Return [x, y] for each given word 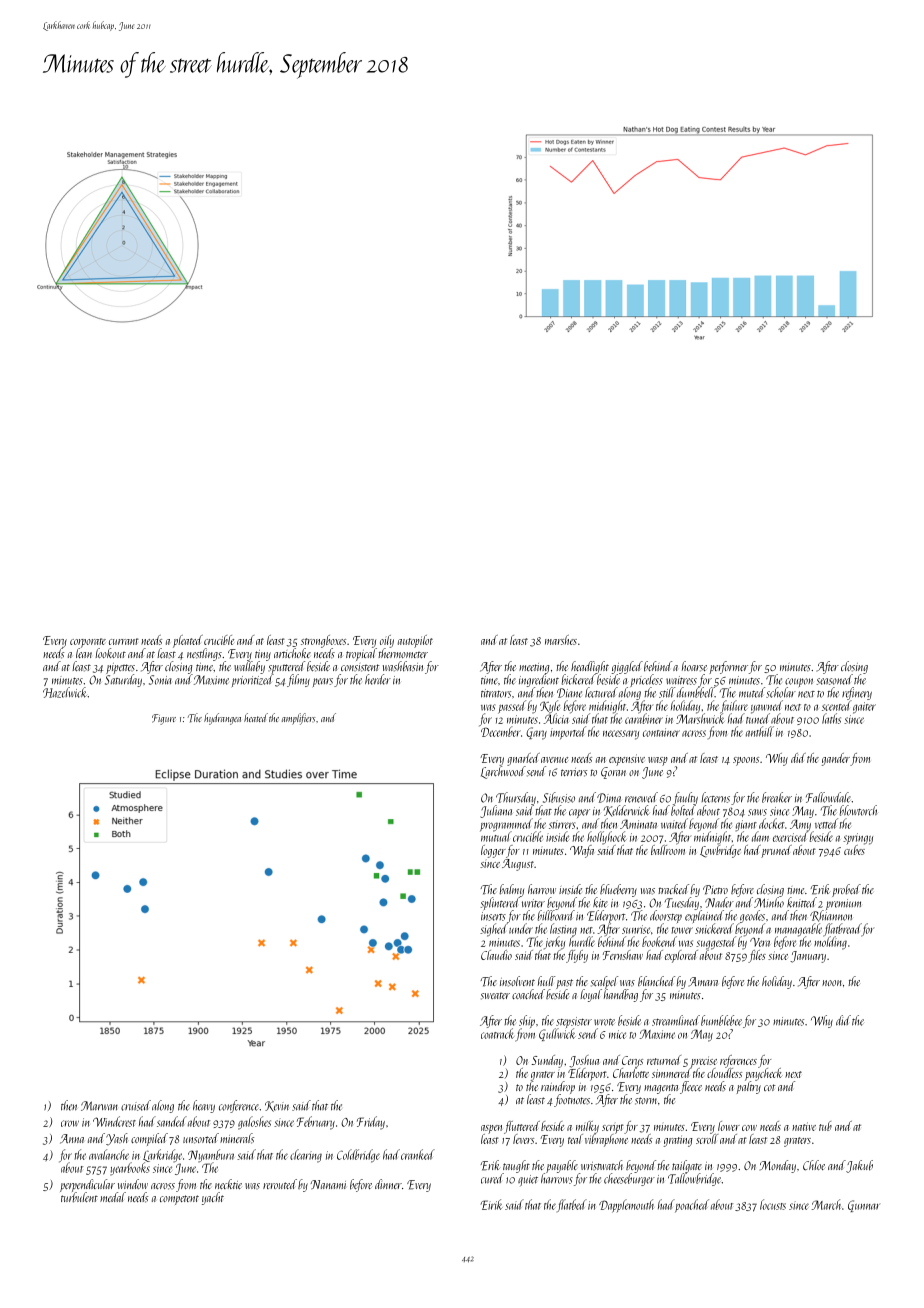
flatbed [572, 1205]
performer [729, 667]
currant [124, 641]
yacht [213, 1198]
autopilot [415, 641]
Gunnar [864, 1206]
